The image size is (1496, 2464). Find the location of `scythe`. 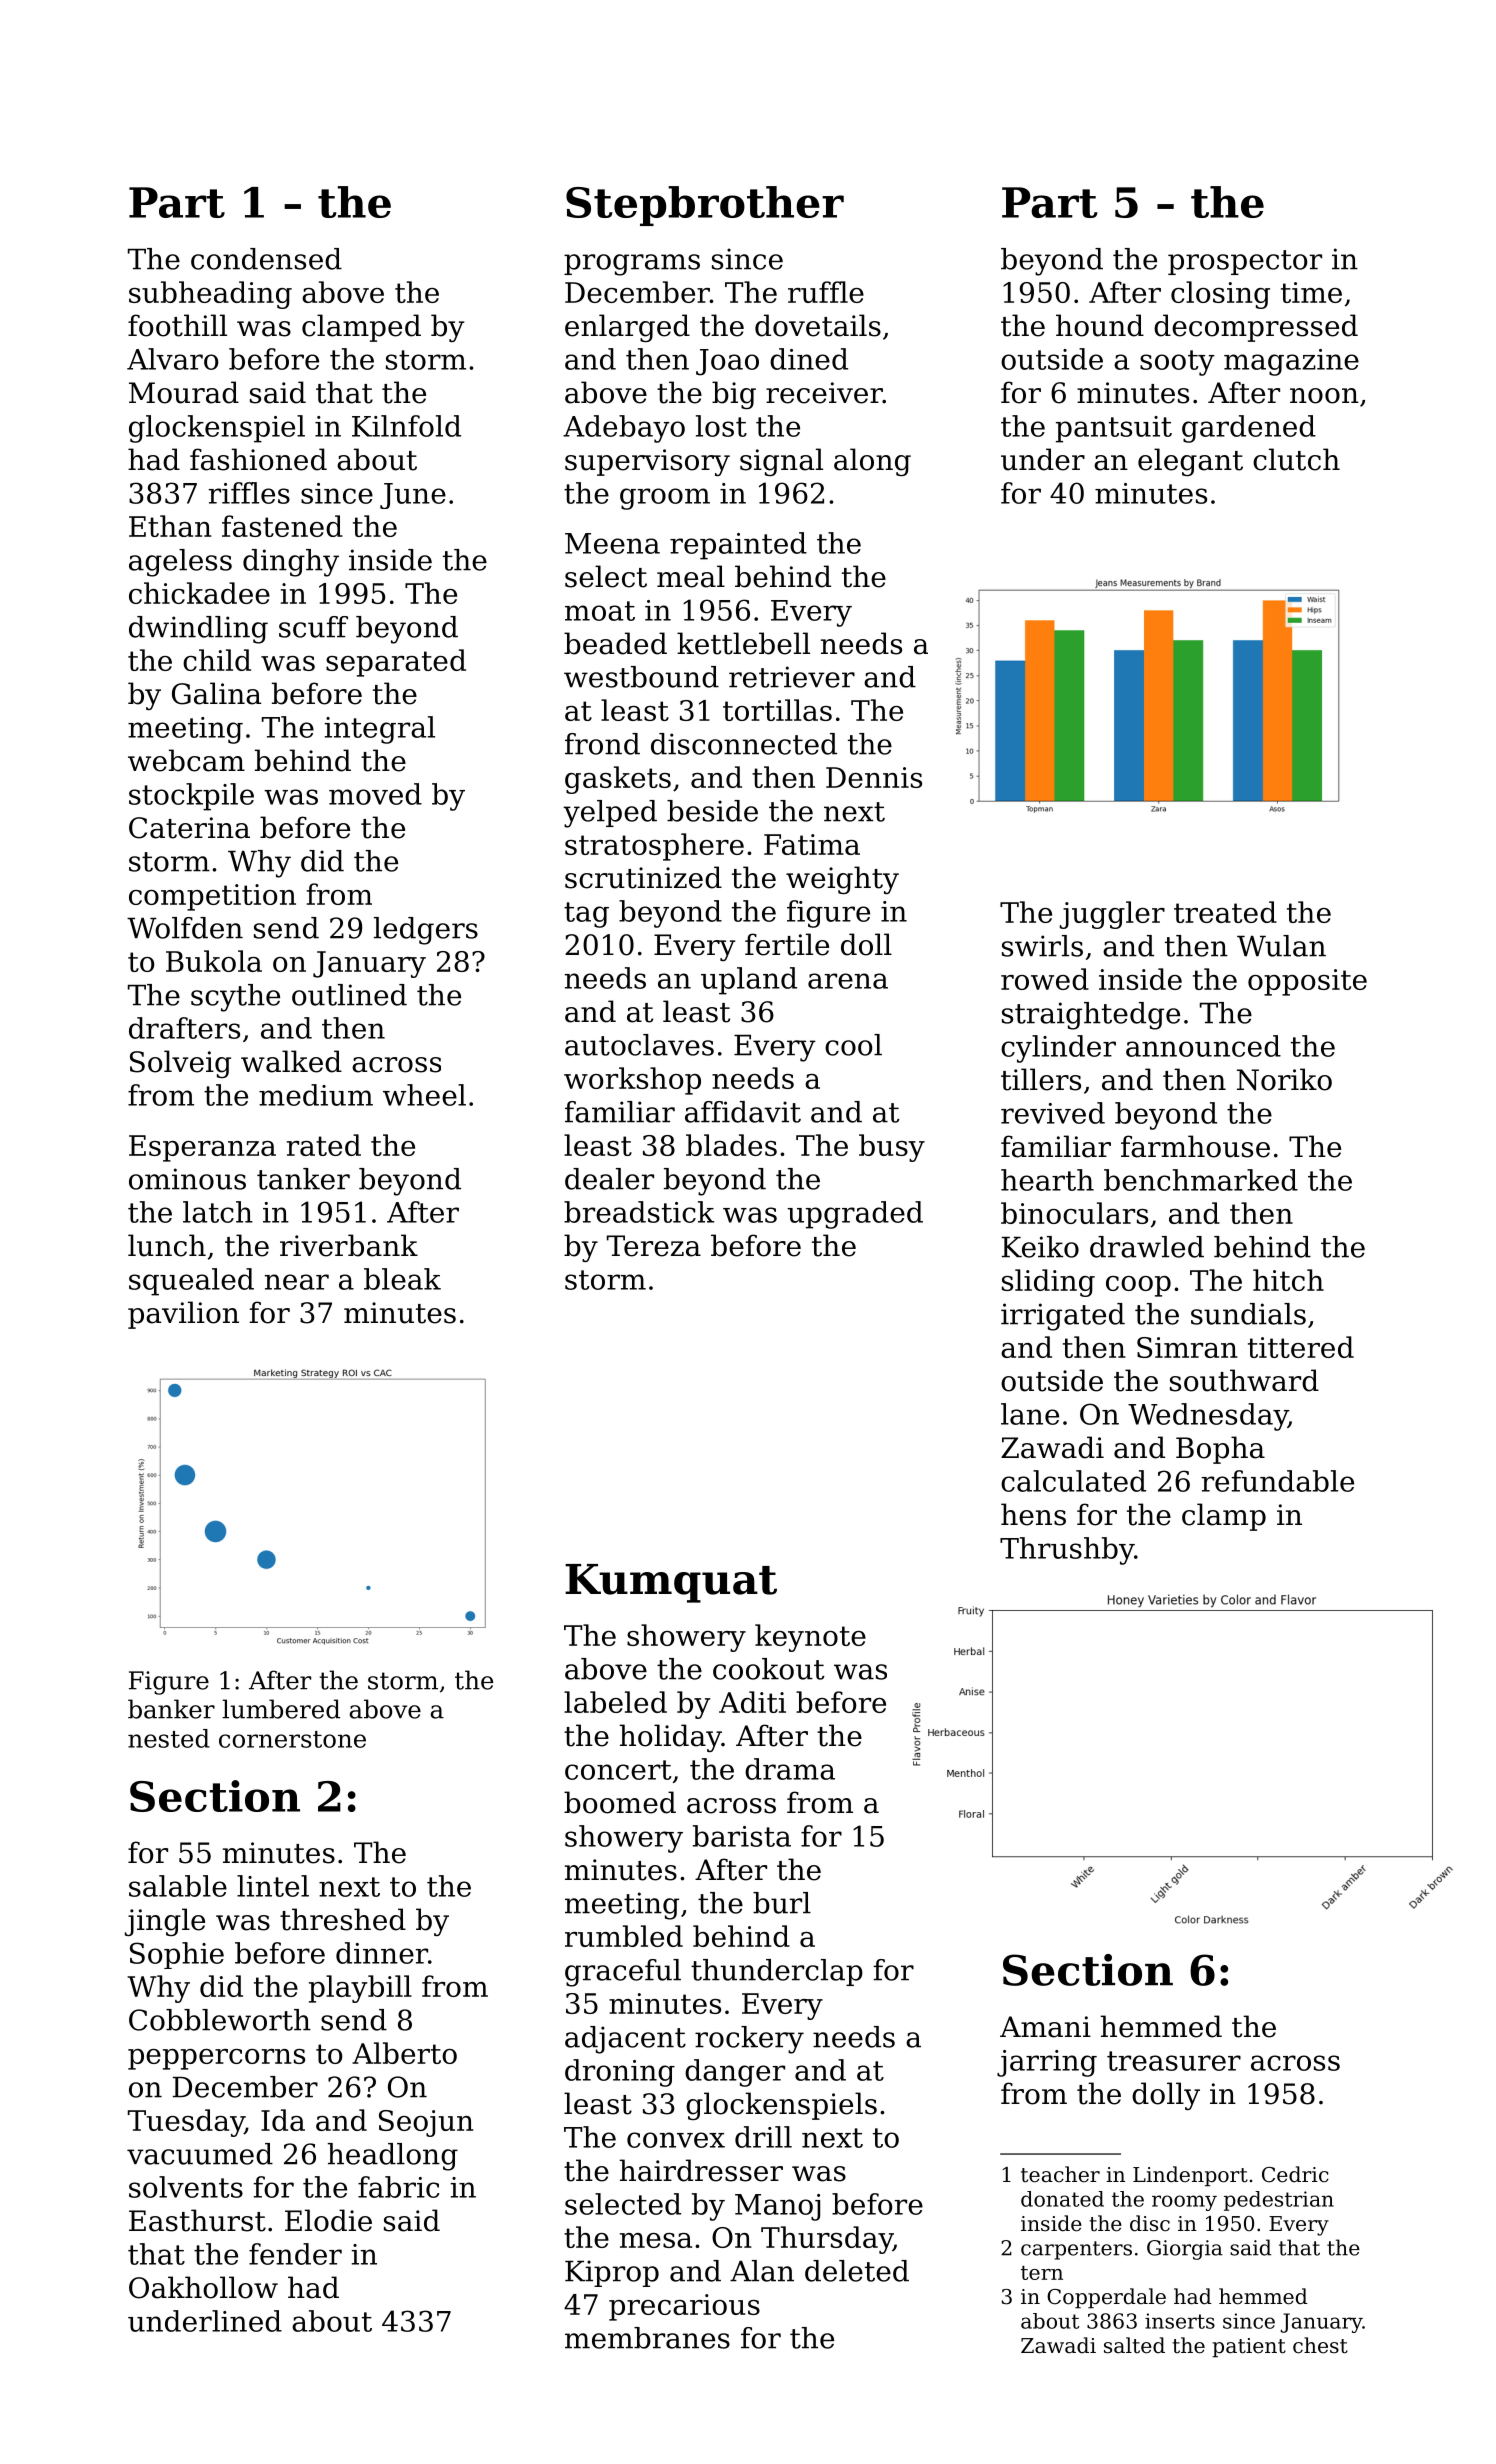

scythe is located at coordinates (235, 998).
